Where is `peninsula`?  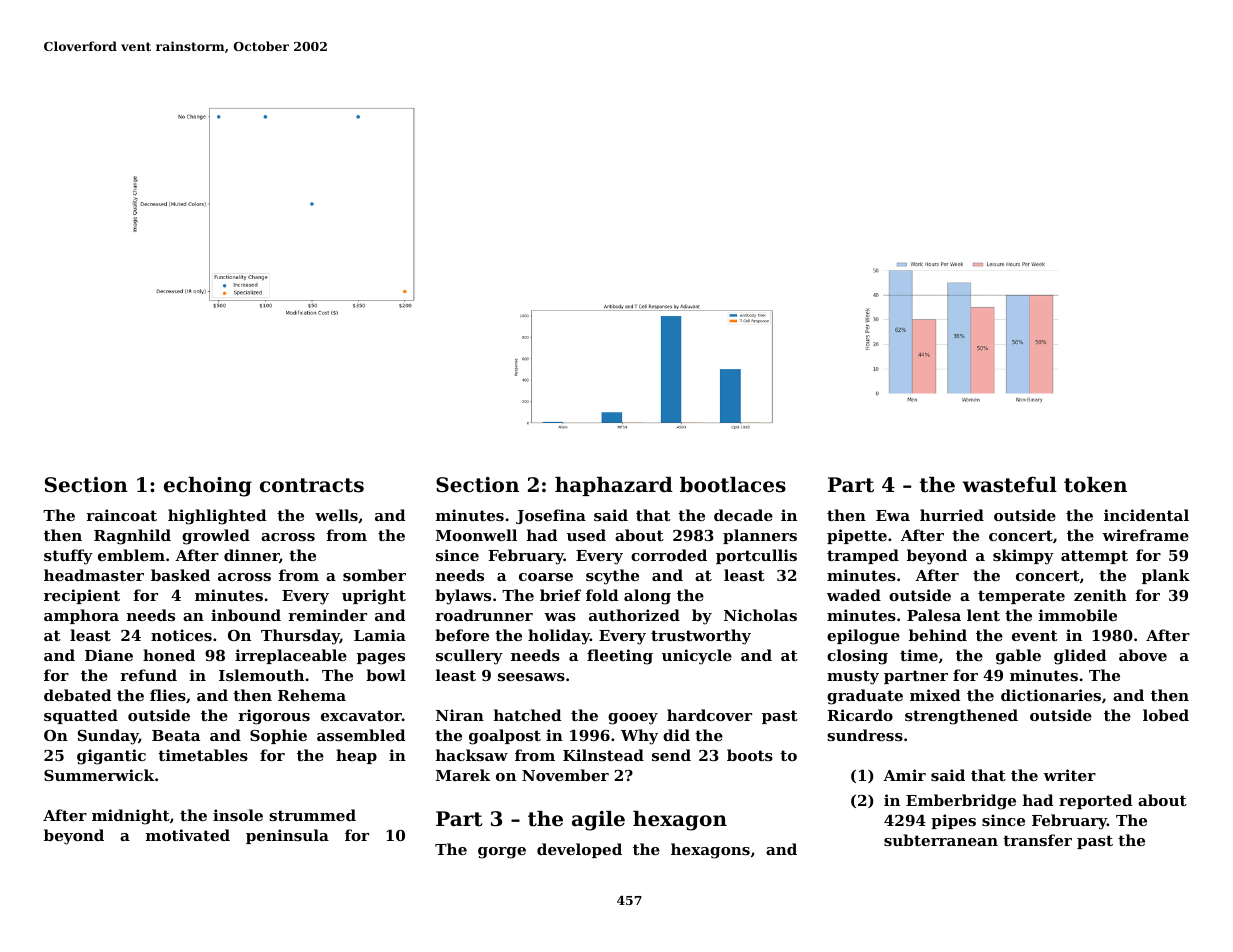 peninsula is located at coordinates (287, 836).
